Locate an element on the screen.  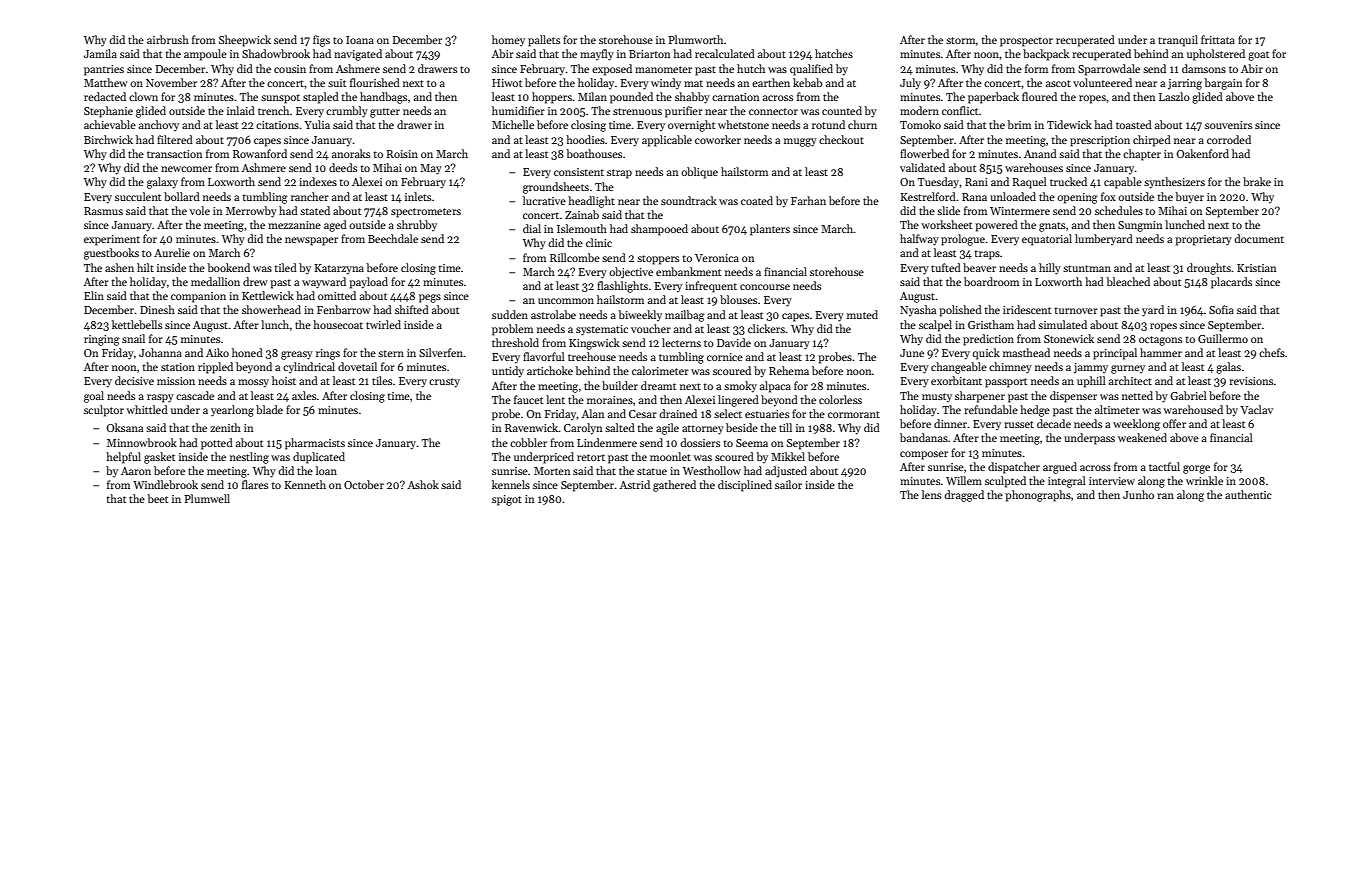
Nyasha is located at coordinates (918, 310).
